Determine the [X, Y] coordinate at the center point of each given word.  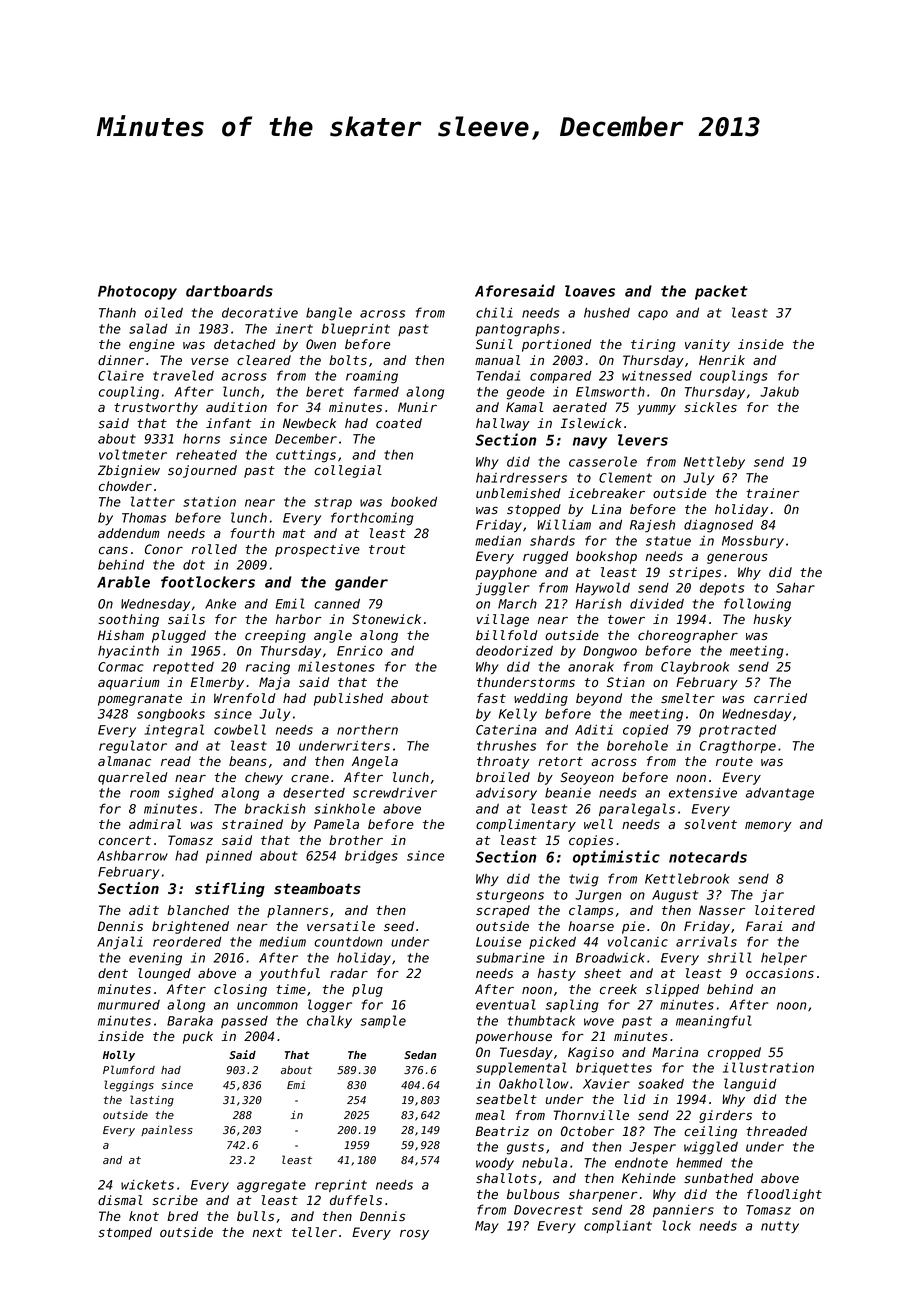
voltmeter [133, 454]
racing [268, 668]
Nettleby [714, 462]
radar [349, 973]
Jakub [779, 392]
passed [244, 1022]
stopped [534, 510]
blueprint [356, 329]
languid [750, 1085]
